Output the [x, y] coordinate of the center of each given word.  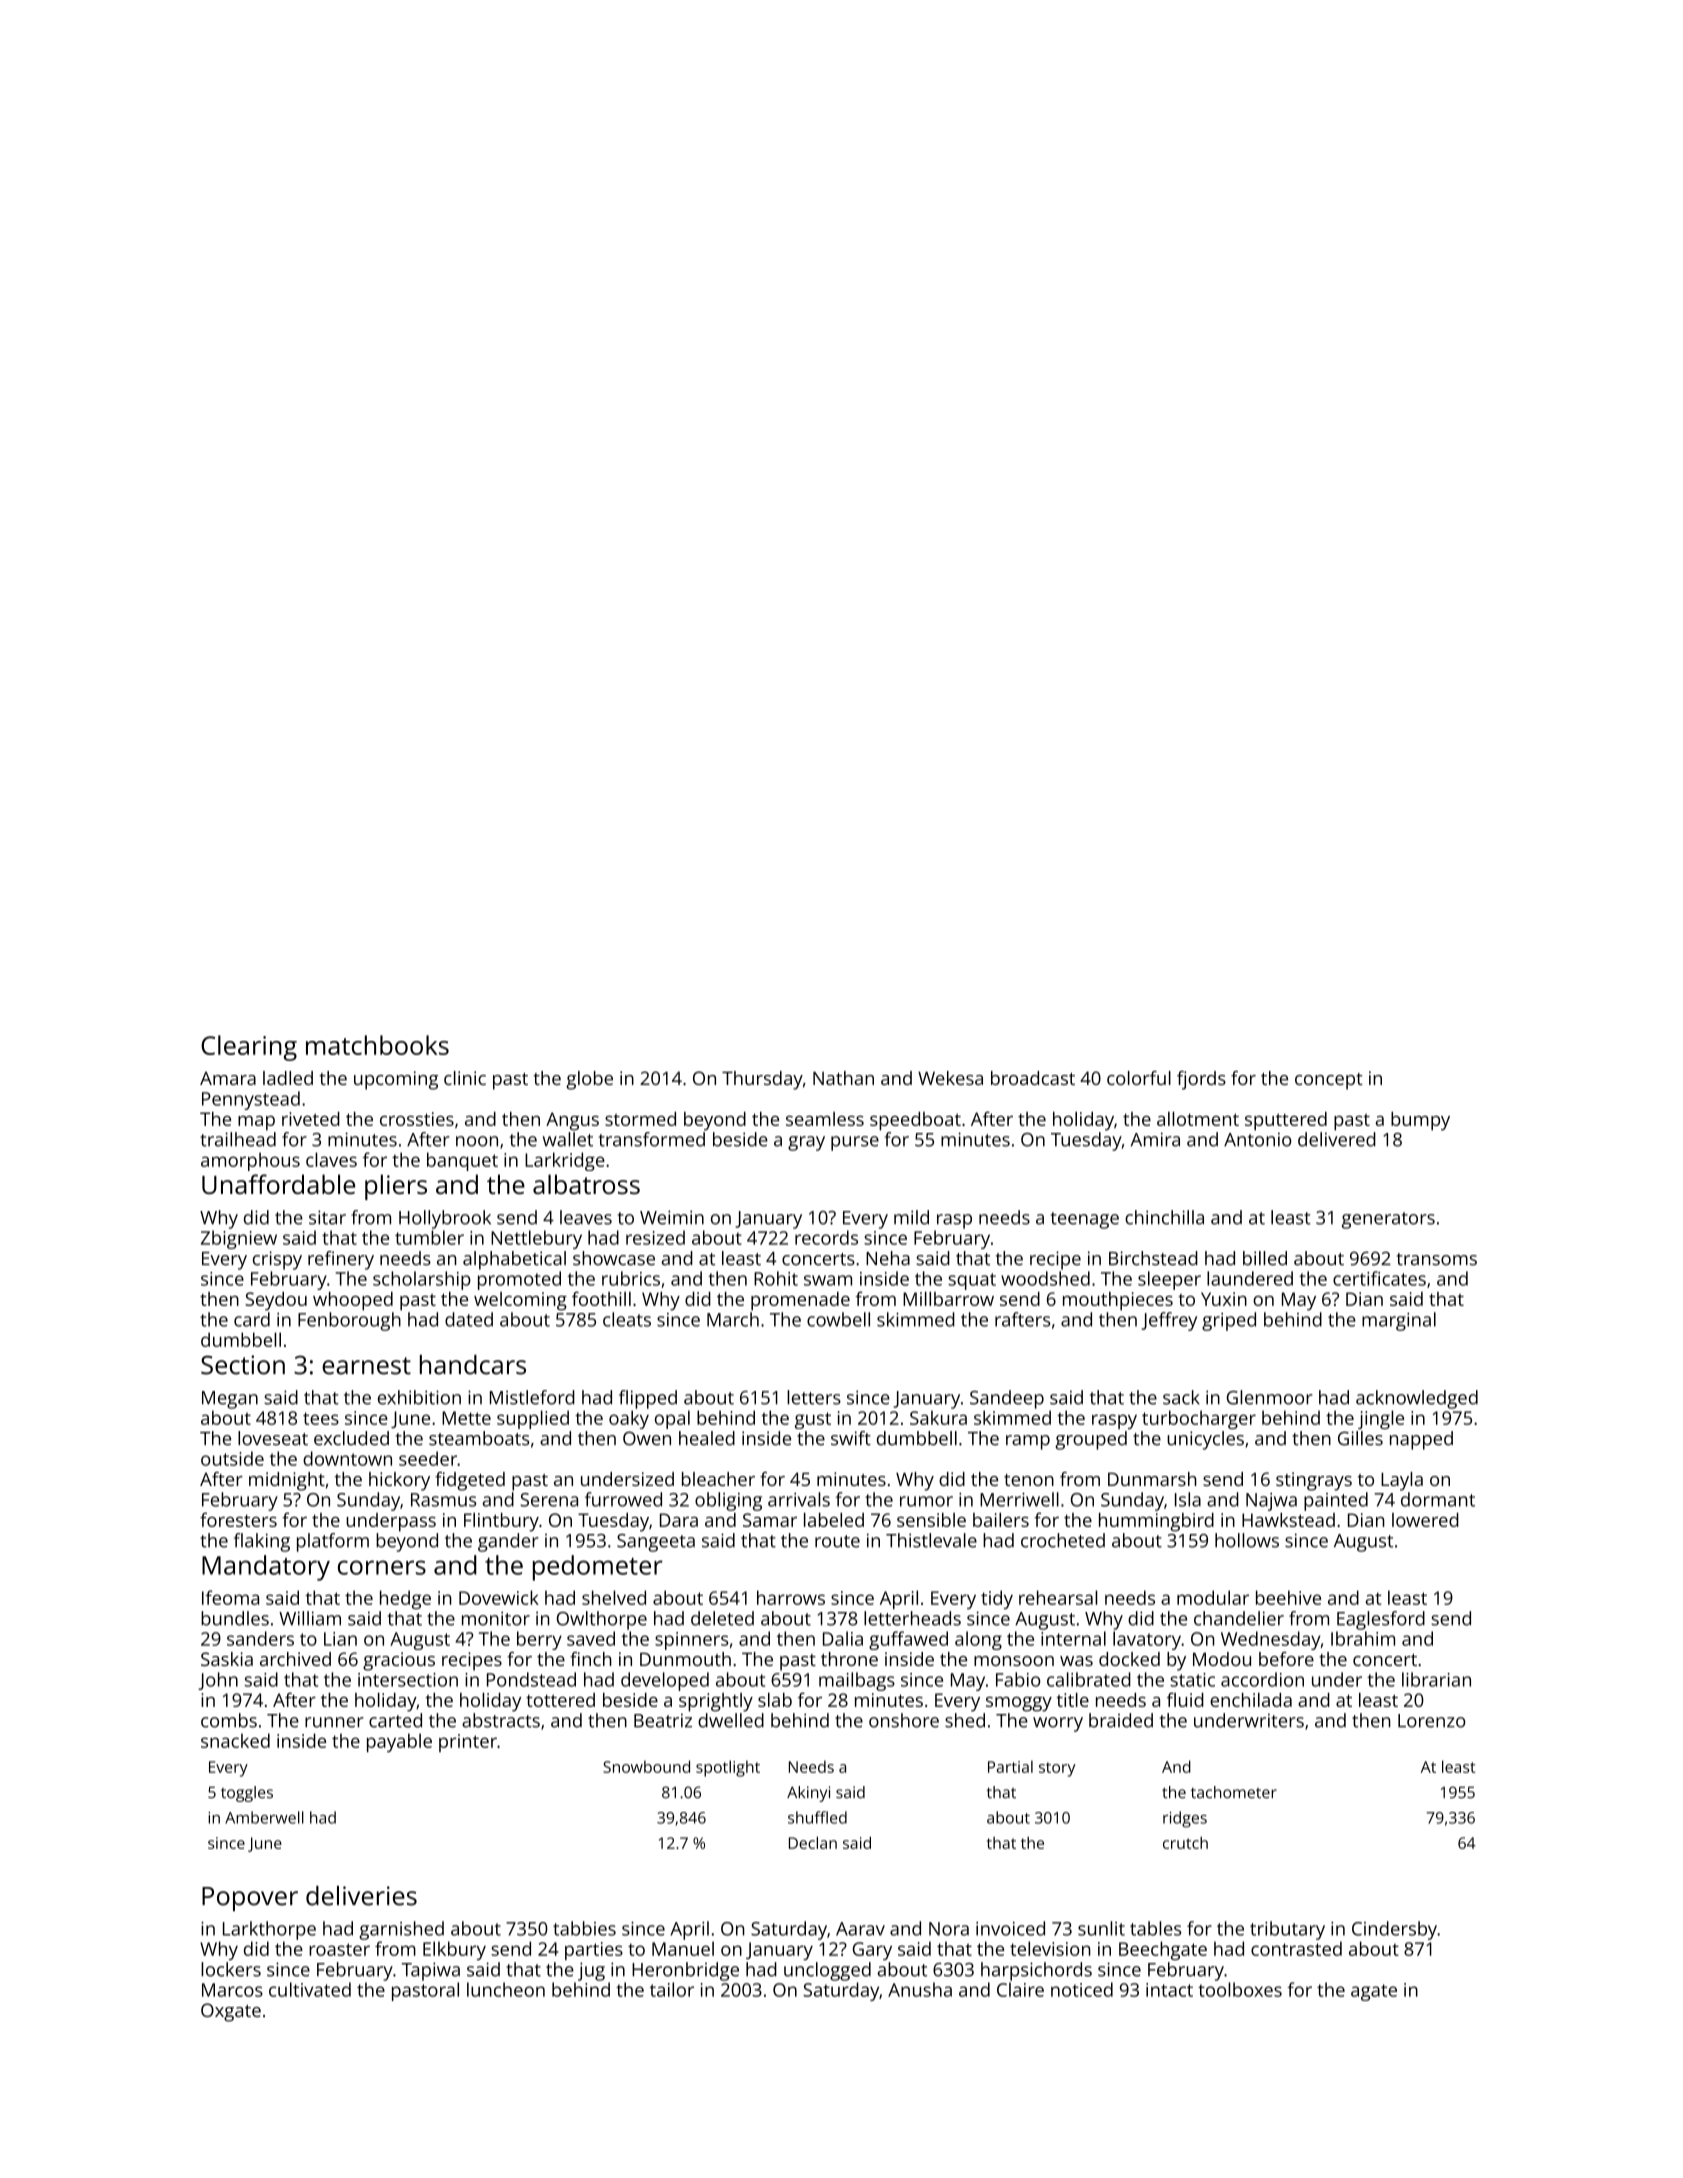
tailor [672, 1989]
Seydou [276, 1301]
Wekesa [950, 1078]
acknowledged [1417, 1399]
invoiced [1010, 1928]
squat [972, 1281]
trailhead [238, 1139]
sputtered [1286, 1121]
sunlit [1101, 1928]
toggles [247, 1794]
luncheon [506, 1989]
